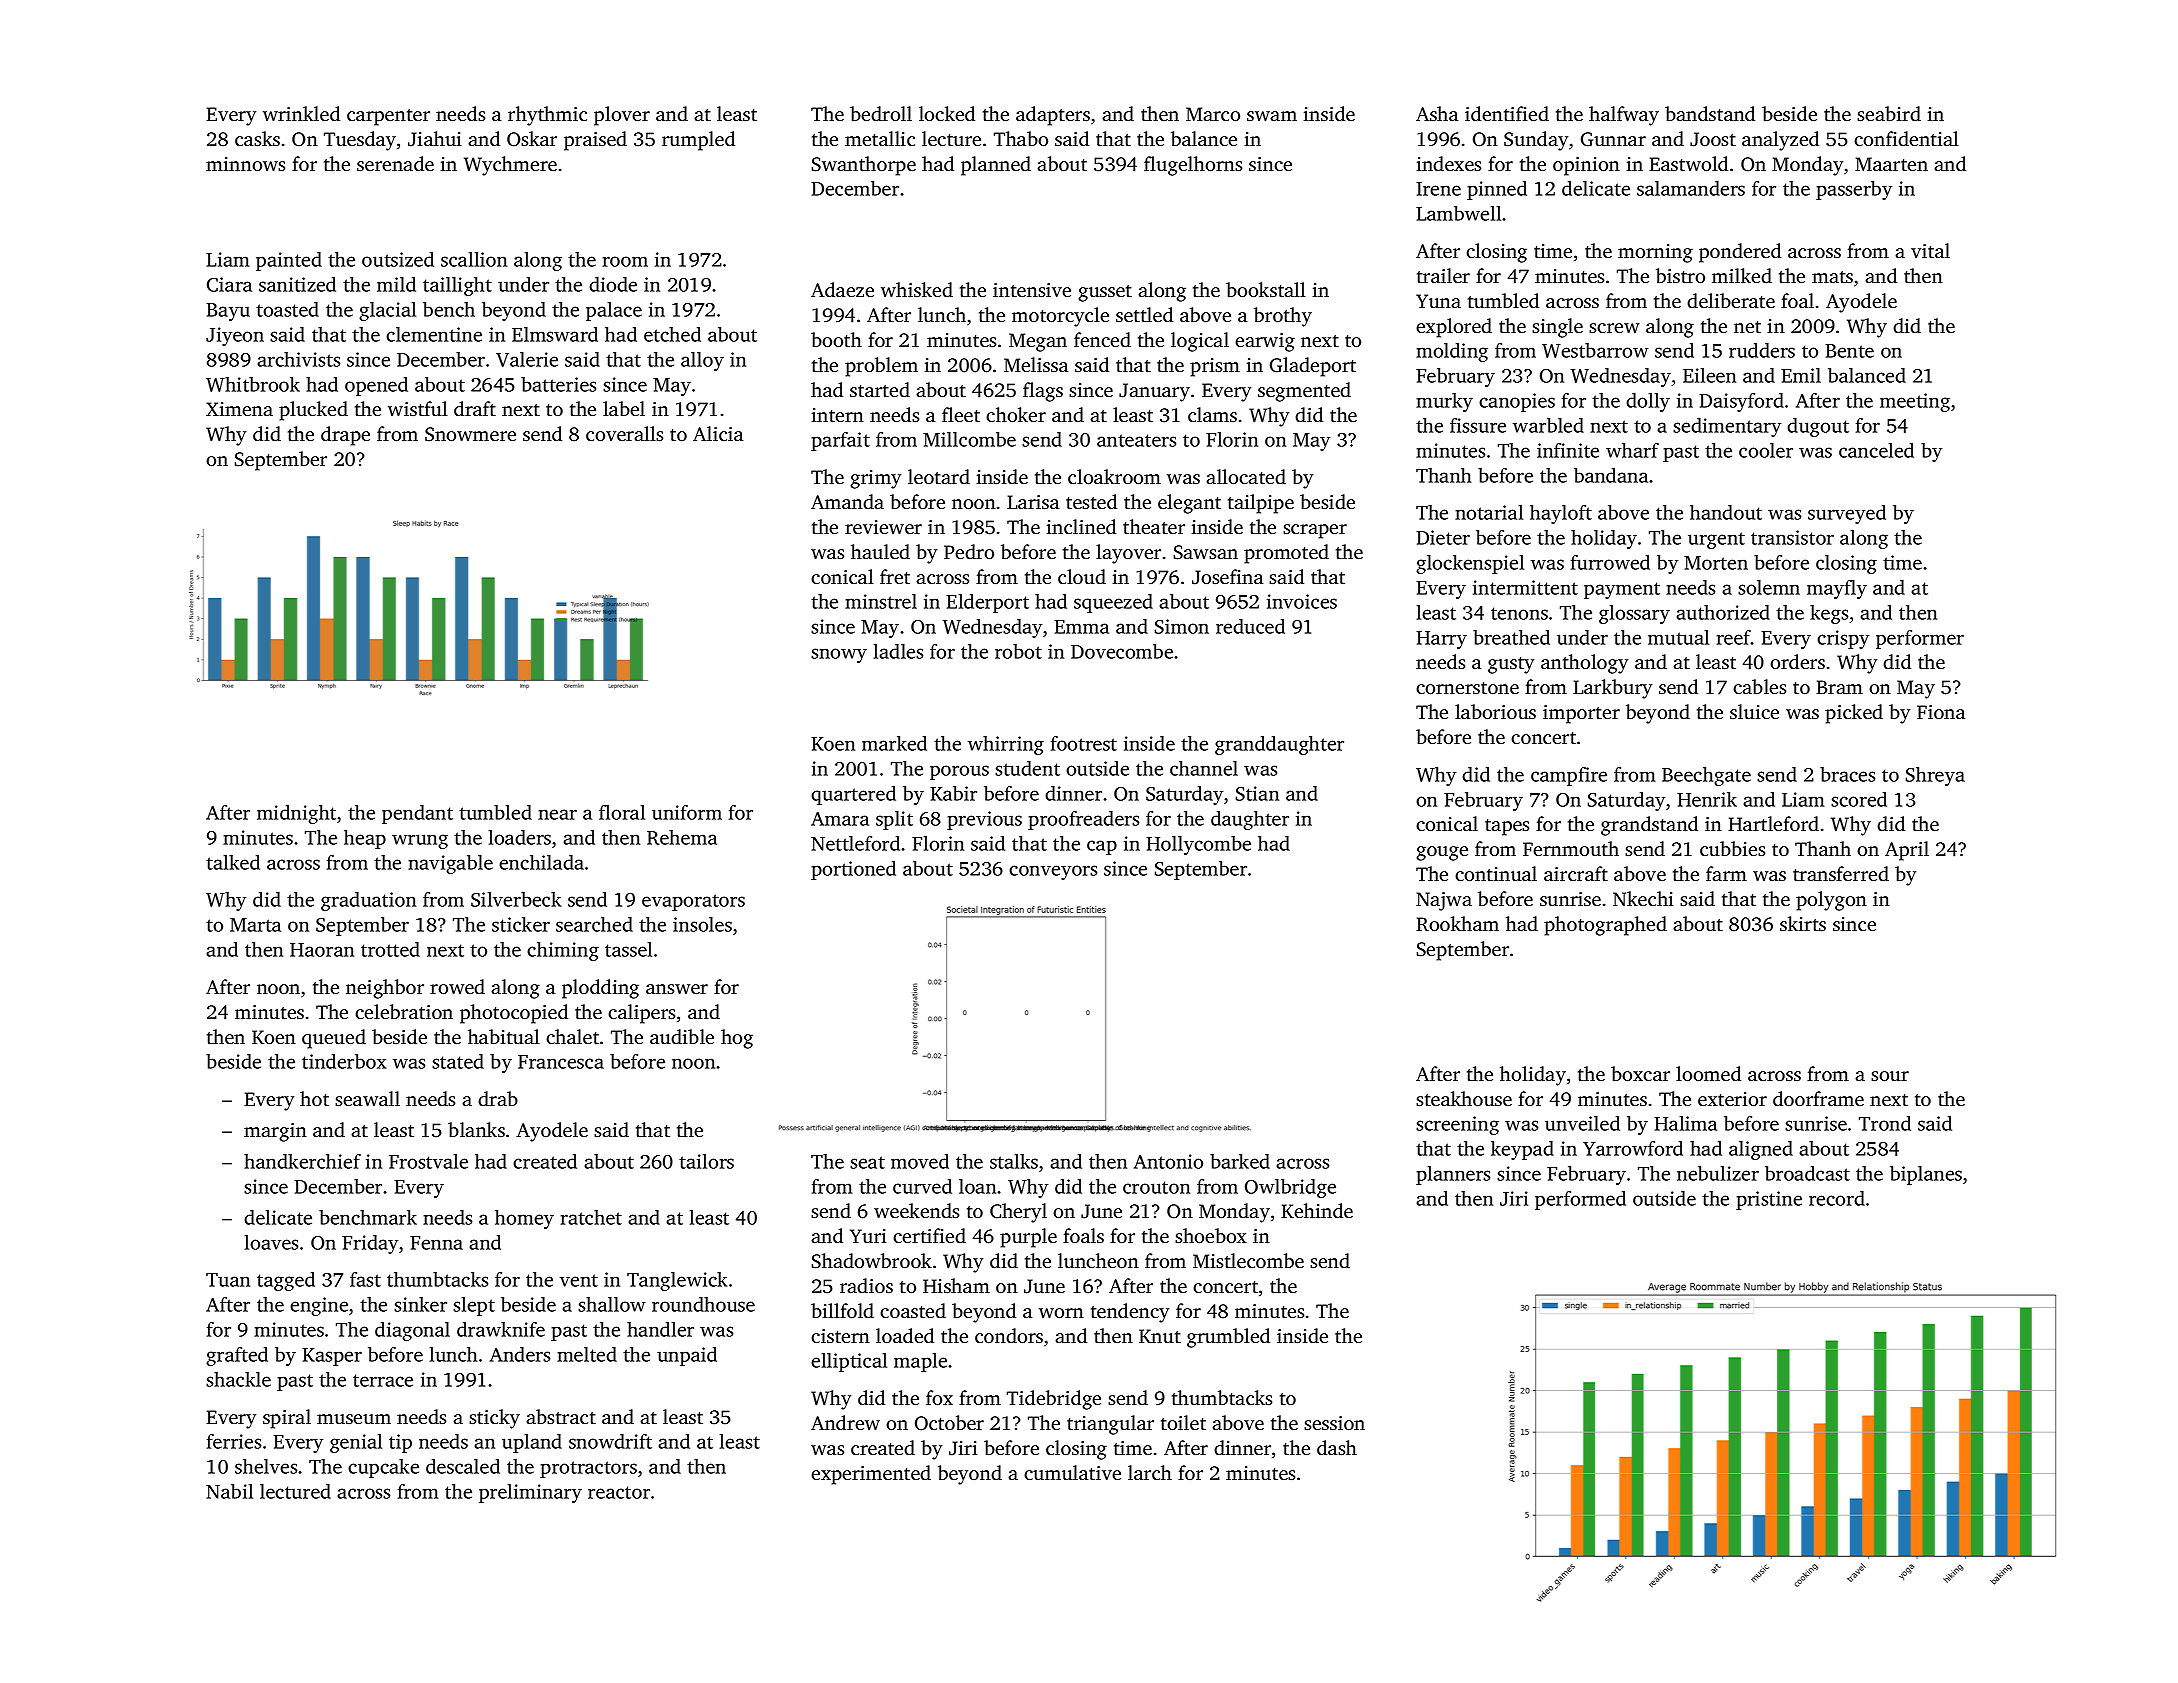 This screenshot has height=1683, width=2178. Describe the element at coordinates (474, 1306) in the screenshot. I see `slept` at that location.
